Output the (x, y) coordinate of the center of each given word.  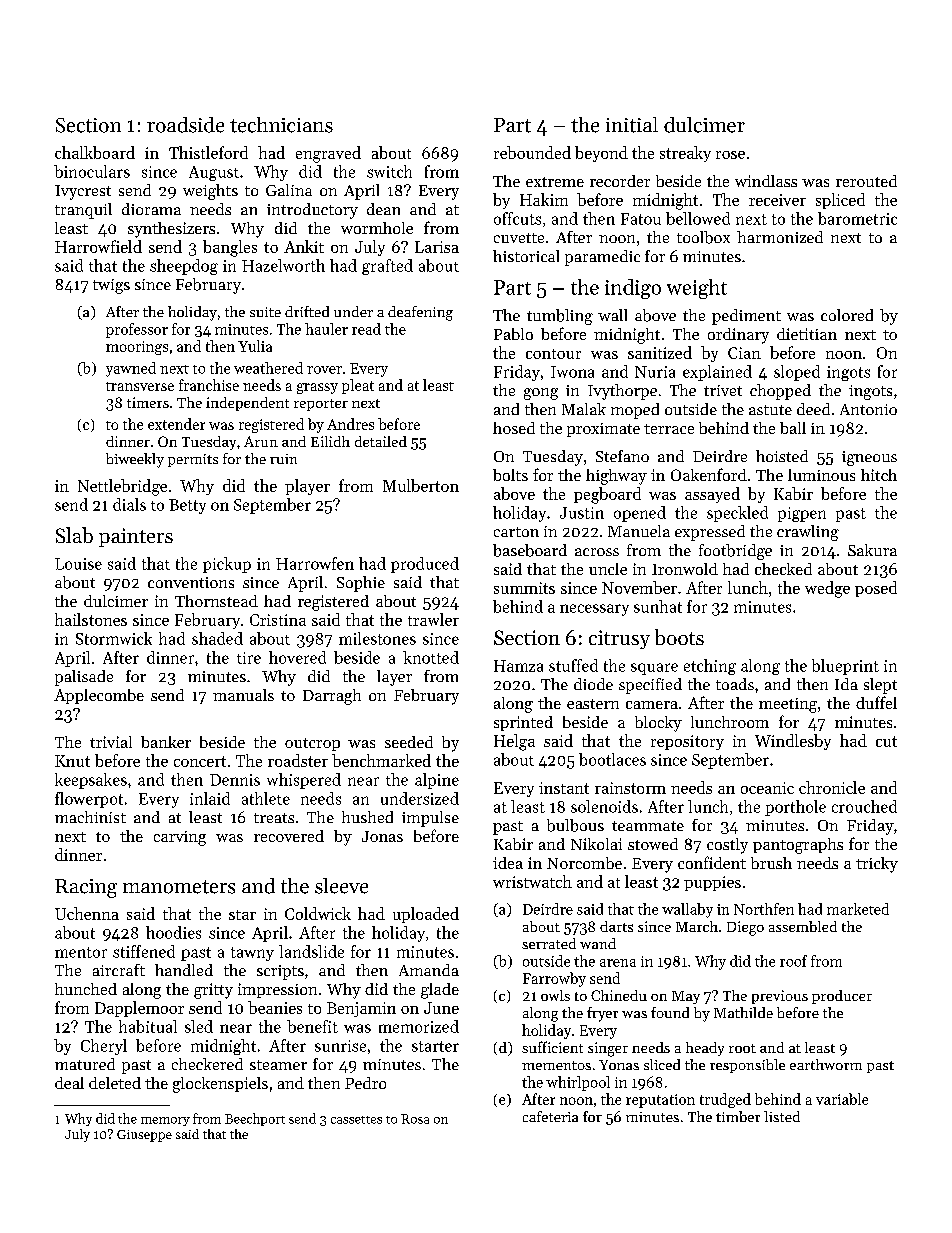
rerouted (866, 181)
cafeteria (550, 1116)
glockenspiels (220, 1085)
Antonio (868, 409)
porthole (795, 808)
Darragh (332, 697)
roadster (298, 760)
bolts (510, 475)
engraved (328, 154)
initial (632, 125)
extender (176, 424)
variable (842, 1099)
